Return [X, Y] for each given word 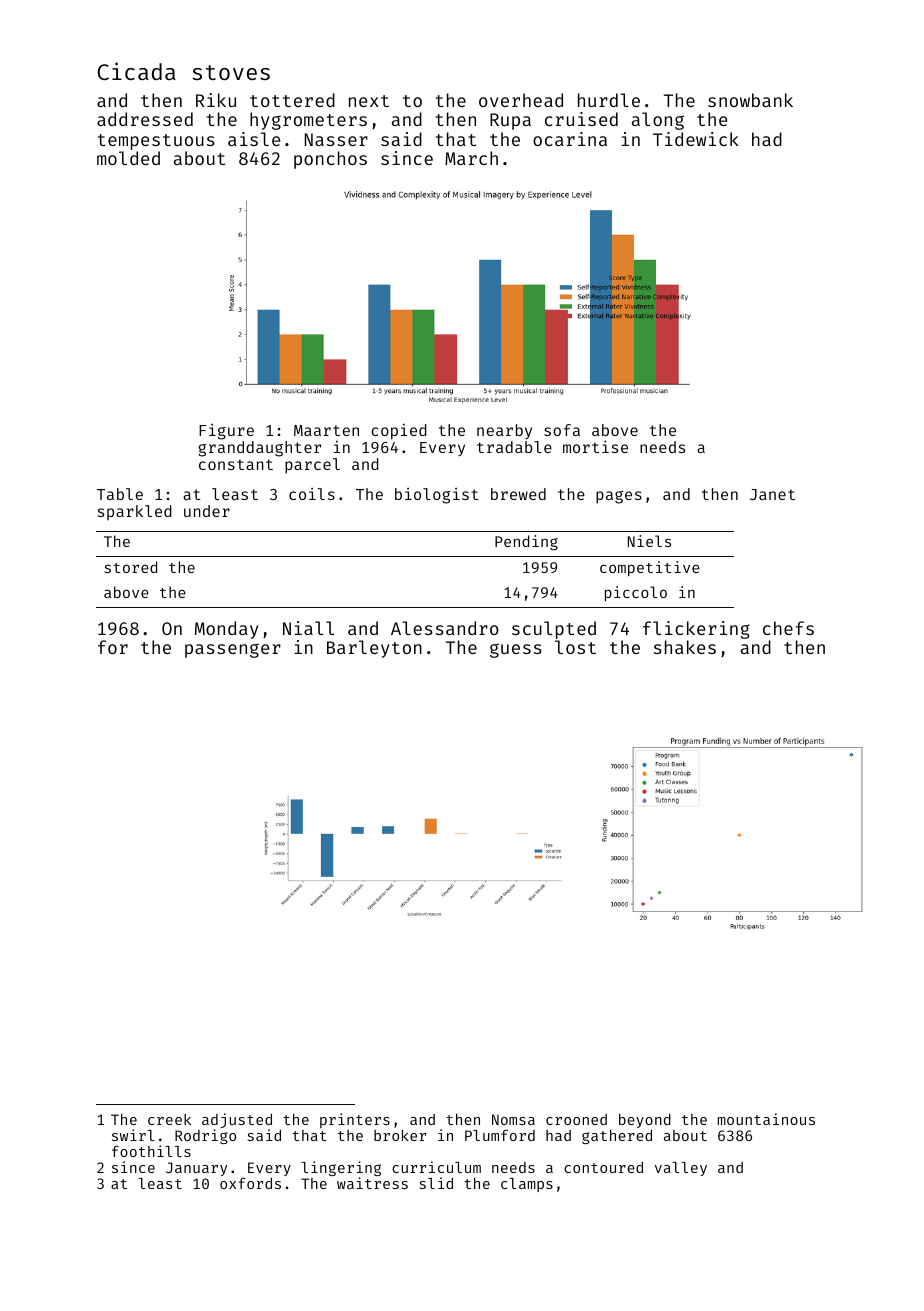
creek [169, 1119]
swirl [133, 1135]
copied [399, 431]
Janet [772, 494]
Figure [226, 432]
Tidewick [696, 139]
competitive [650, 568]
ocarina [570, 139]
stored [131, 567]
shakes [685, 647]
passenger [233, 650]
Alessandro [445, 628]
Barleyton [374, 649]
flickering [696, 630]
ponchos [330, 160]
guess [516, 650]
